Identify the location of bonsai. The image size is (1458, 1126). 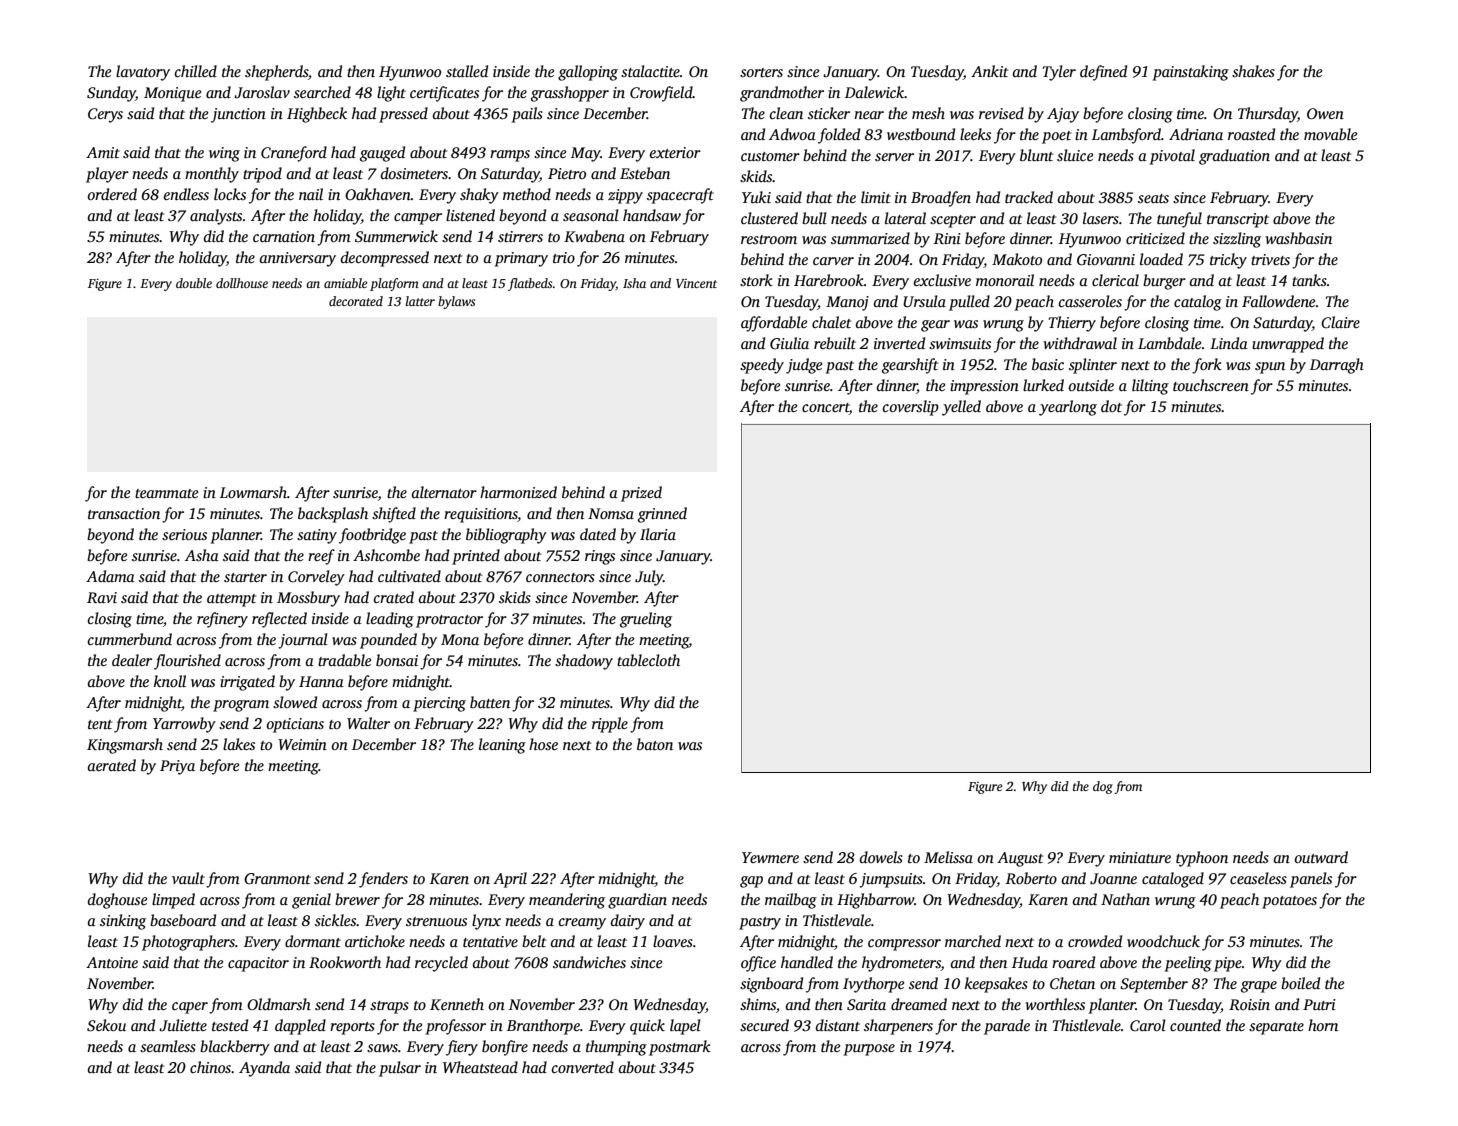
(397, 660).
